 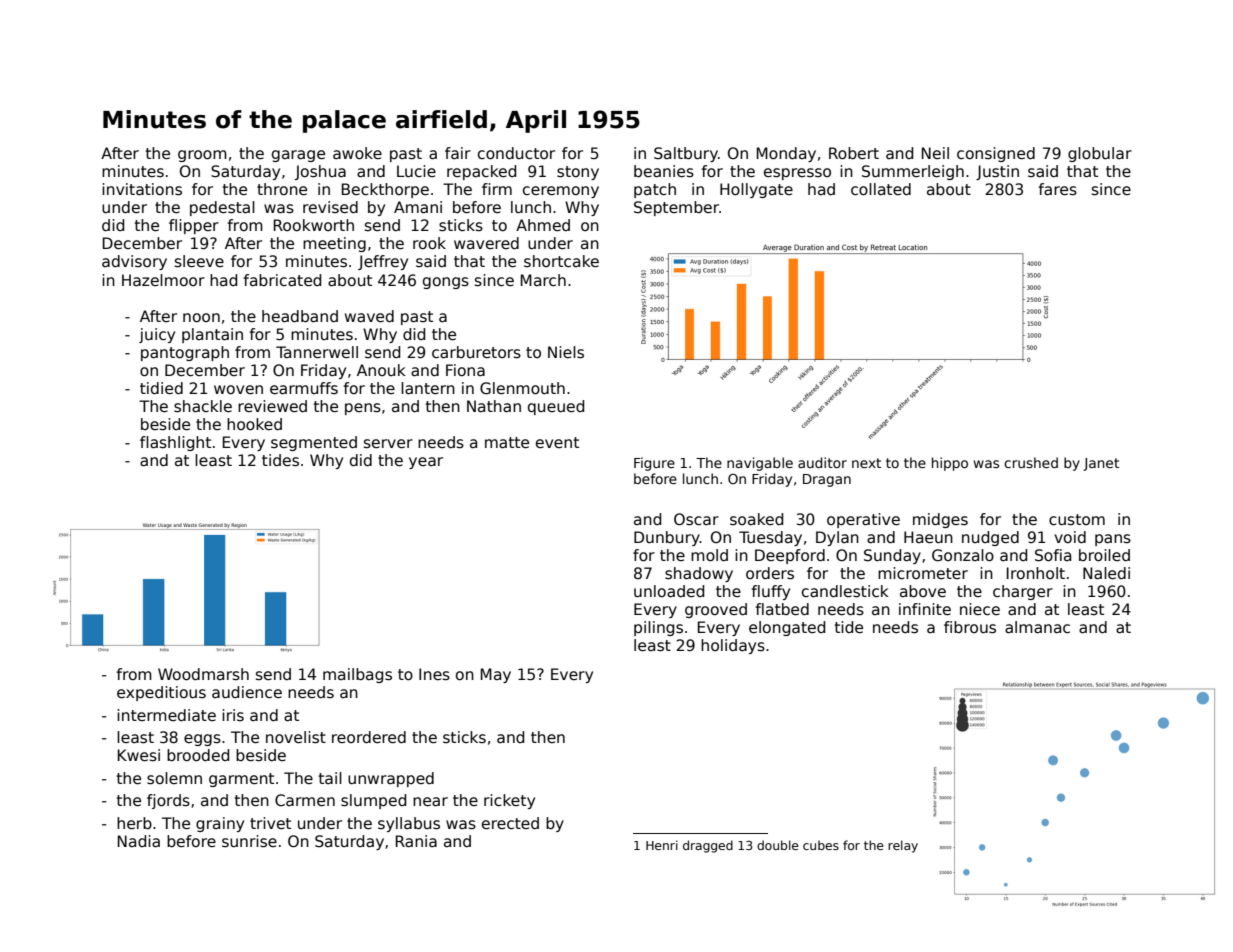 What do you see at coordinates (388, 443) in the page?
I see `server` at bounding box center [388, 443].
